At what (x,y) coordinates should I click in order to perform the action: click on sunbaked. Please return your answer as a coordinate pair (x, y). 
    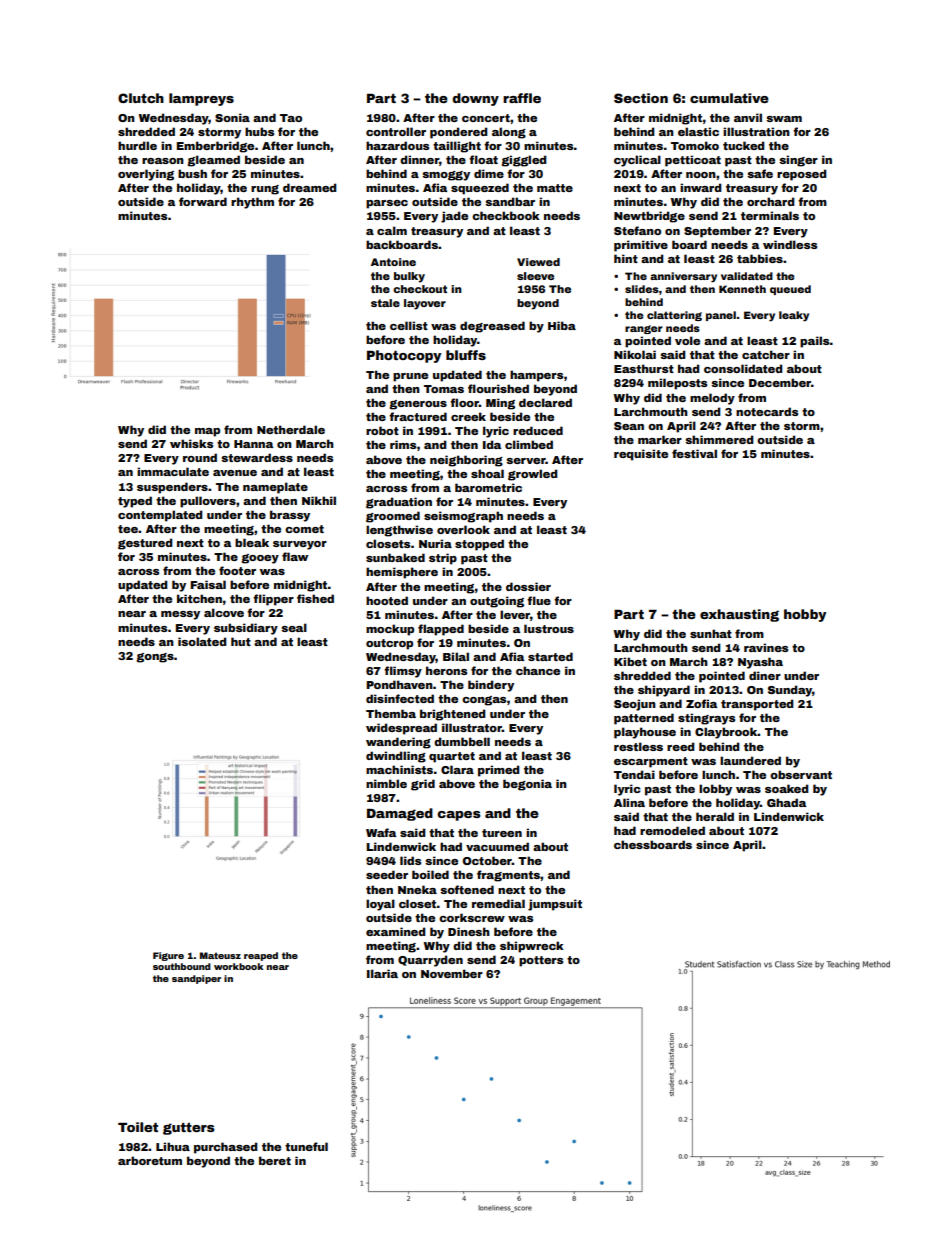
    Looking at the image, I should click on (395, 557).
